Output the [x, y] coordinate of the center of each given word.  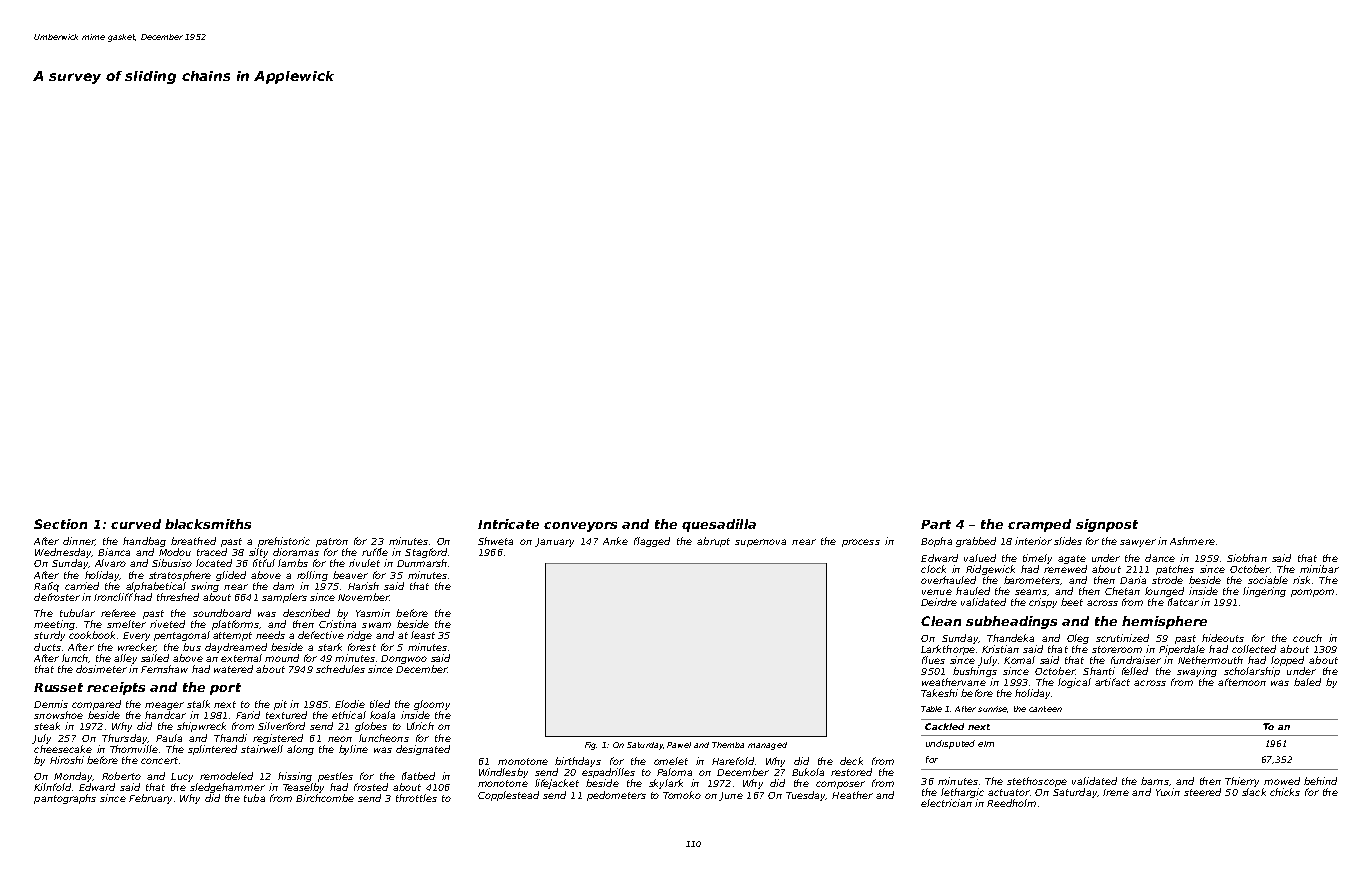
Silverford [281, 726]
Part [936, 524]
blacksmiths [208, 524]
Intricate [508, 524]
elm [986, 744]
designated [423, 750]
